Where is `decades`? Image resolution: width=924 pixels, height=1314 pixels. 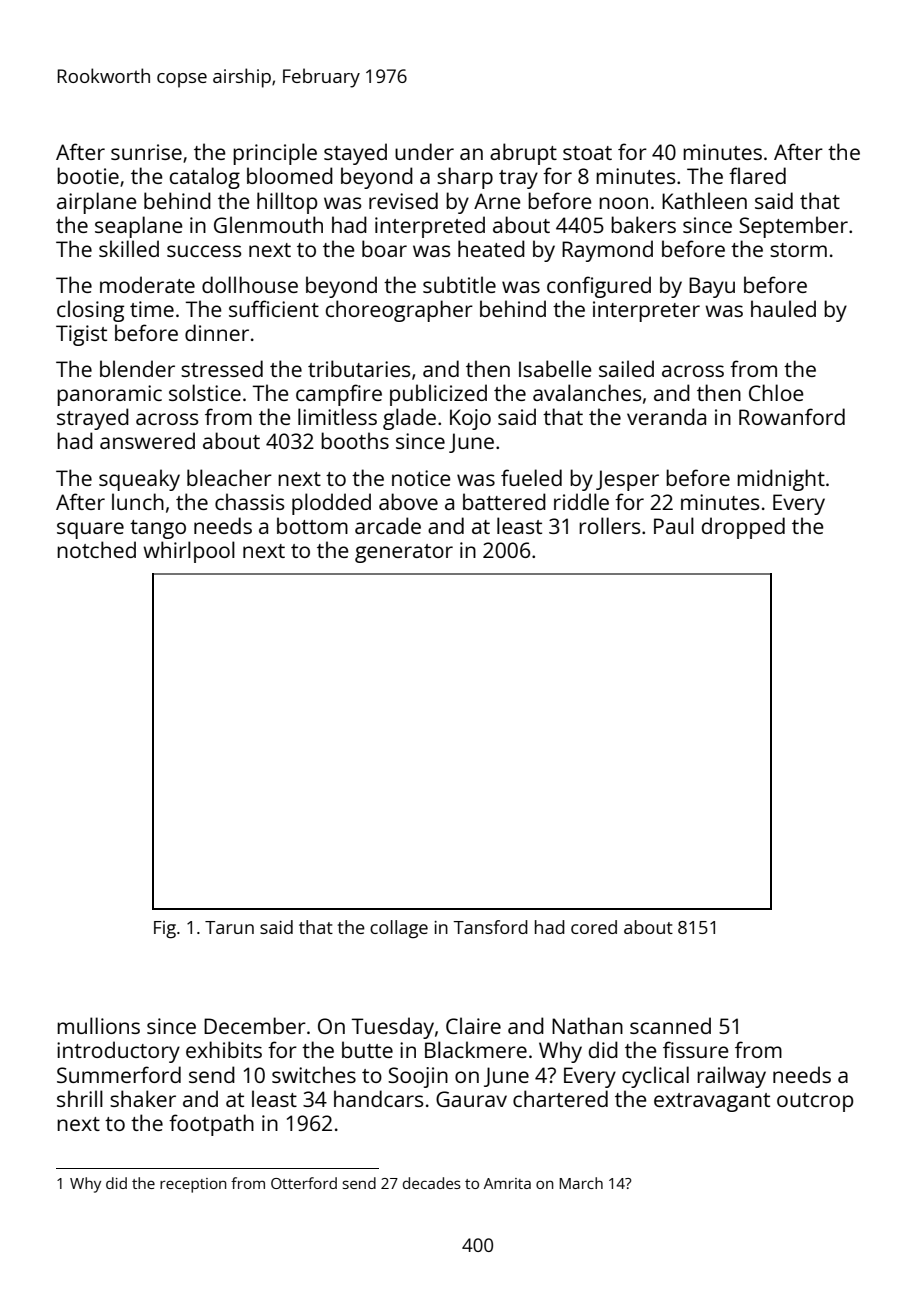
decades is located at coordinates (432, 1183).
